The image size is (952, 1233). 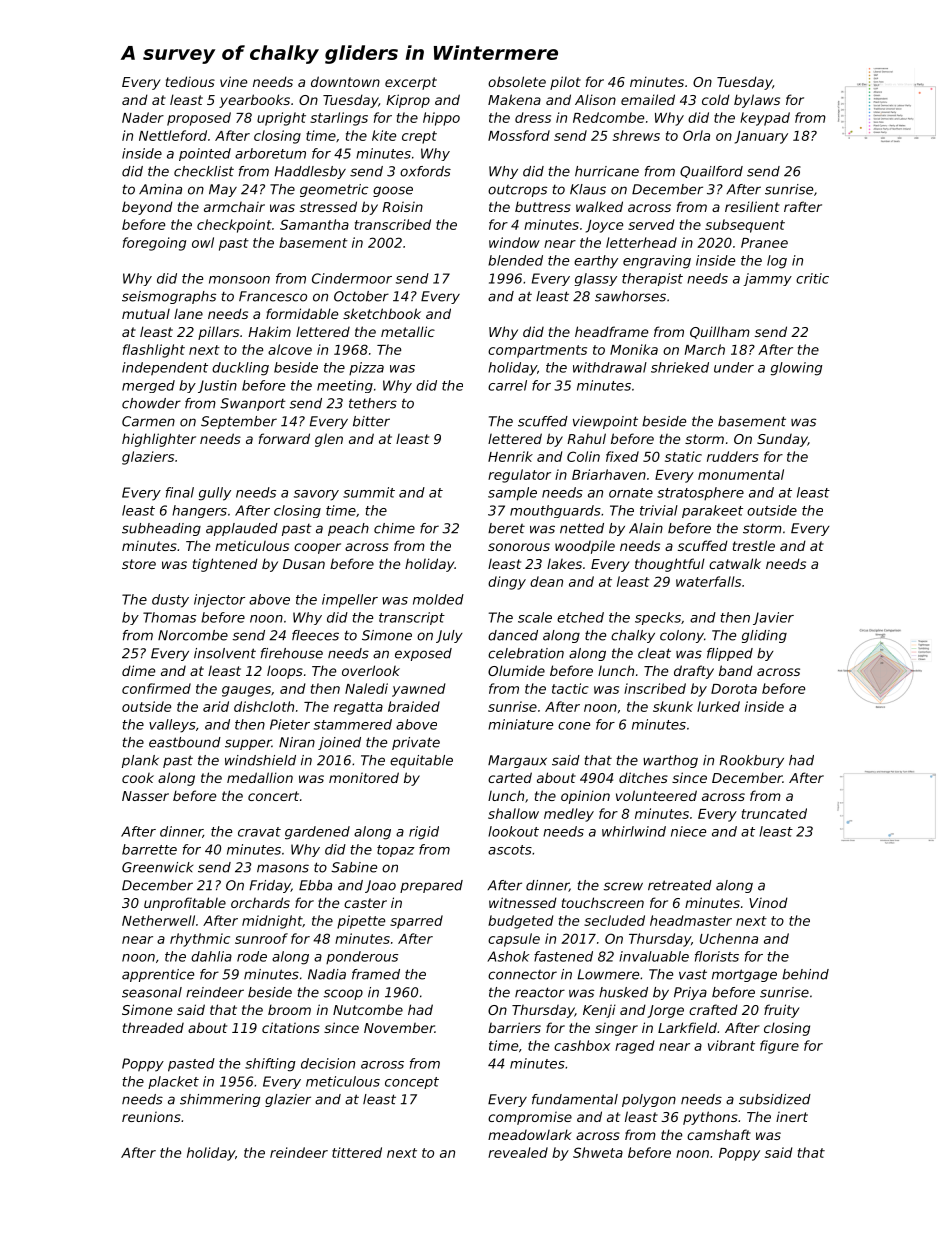 What do you see at coordinates (648, 99) in the screenshot?
I see `emailed` at bounding box center [648, 99].
